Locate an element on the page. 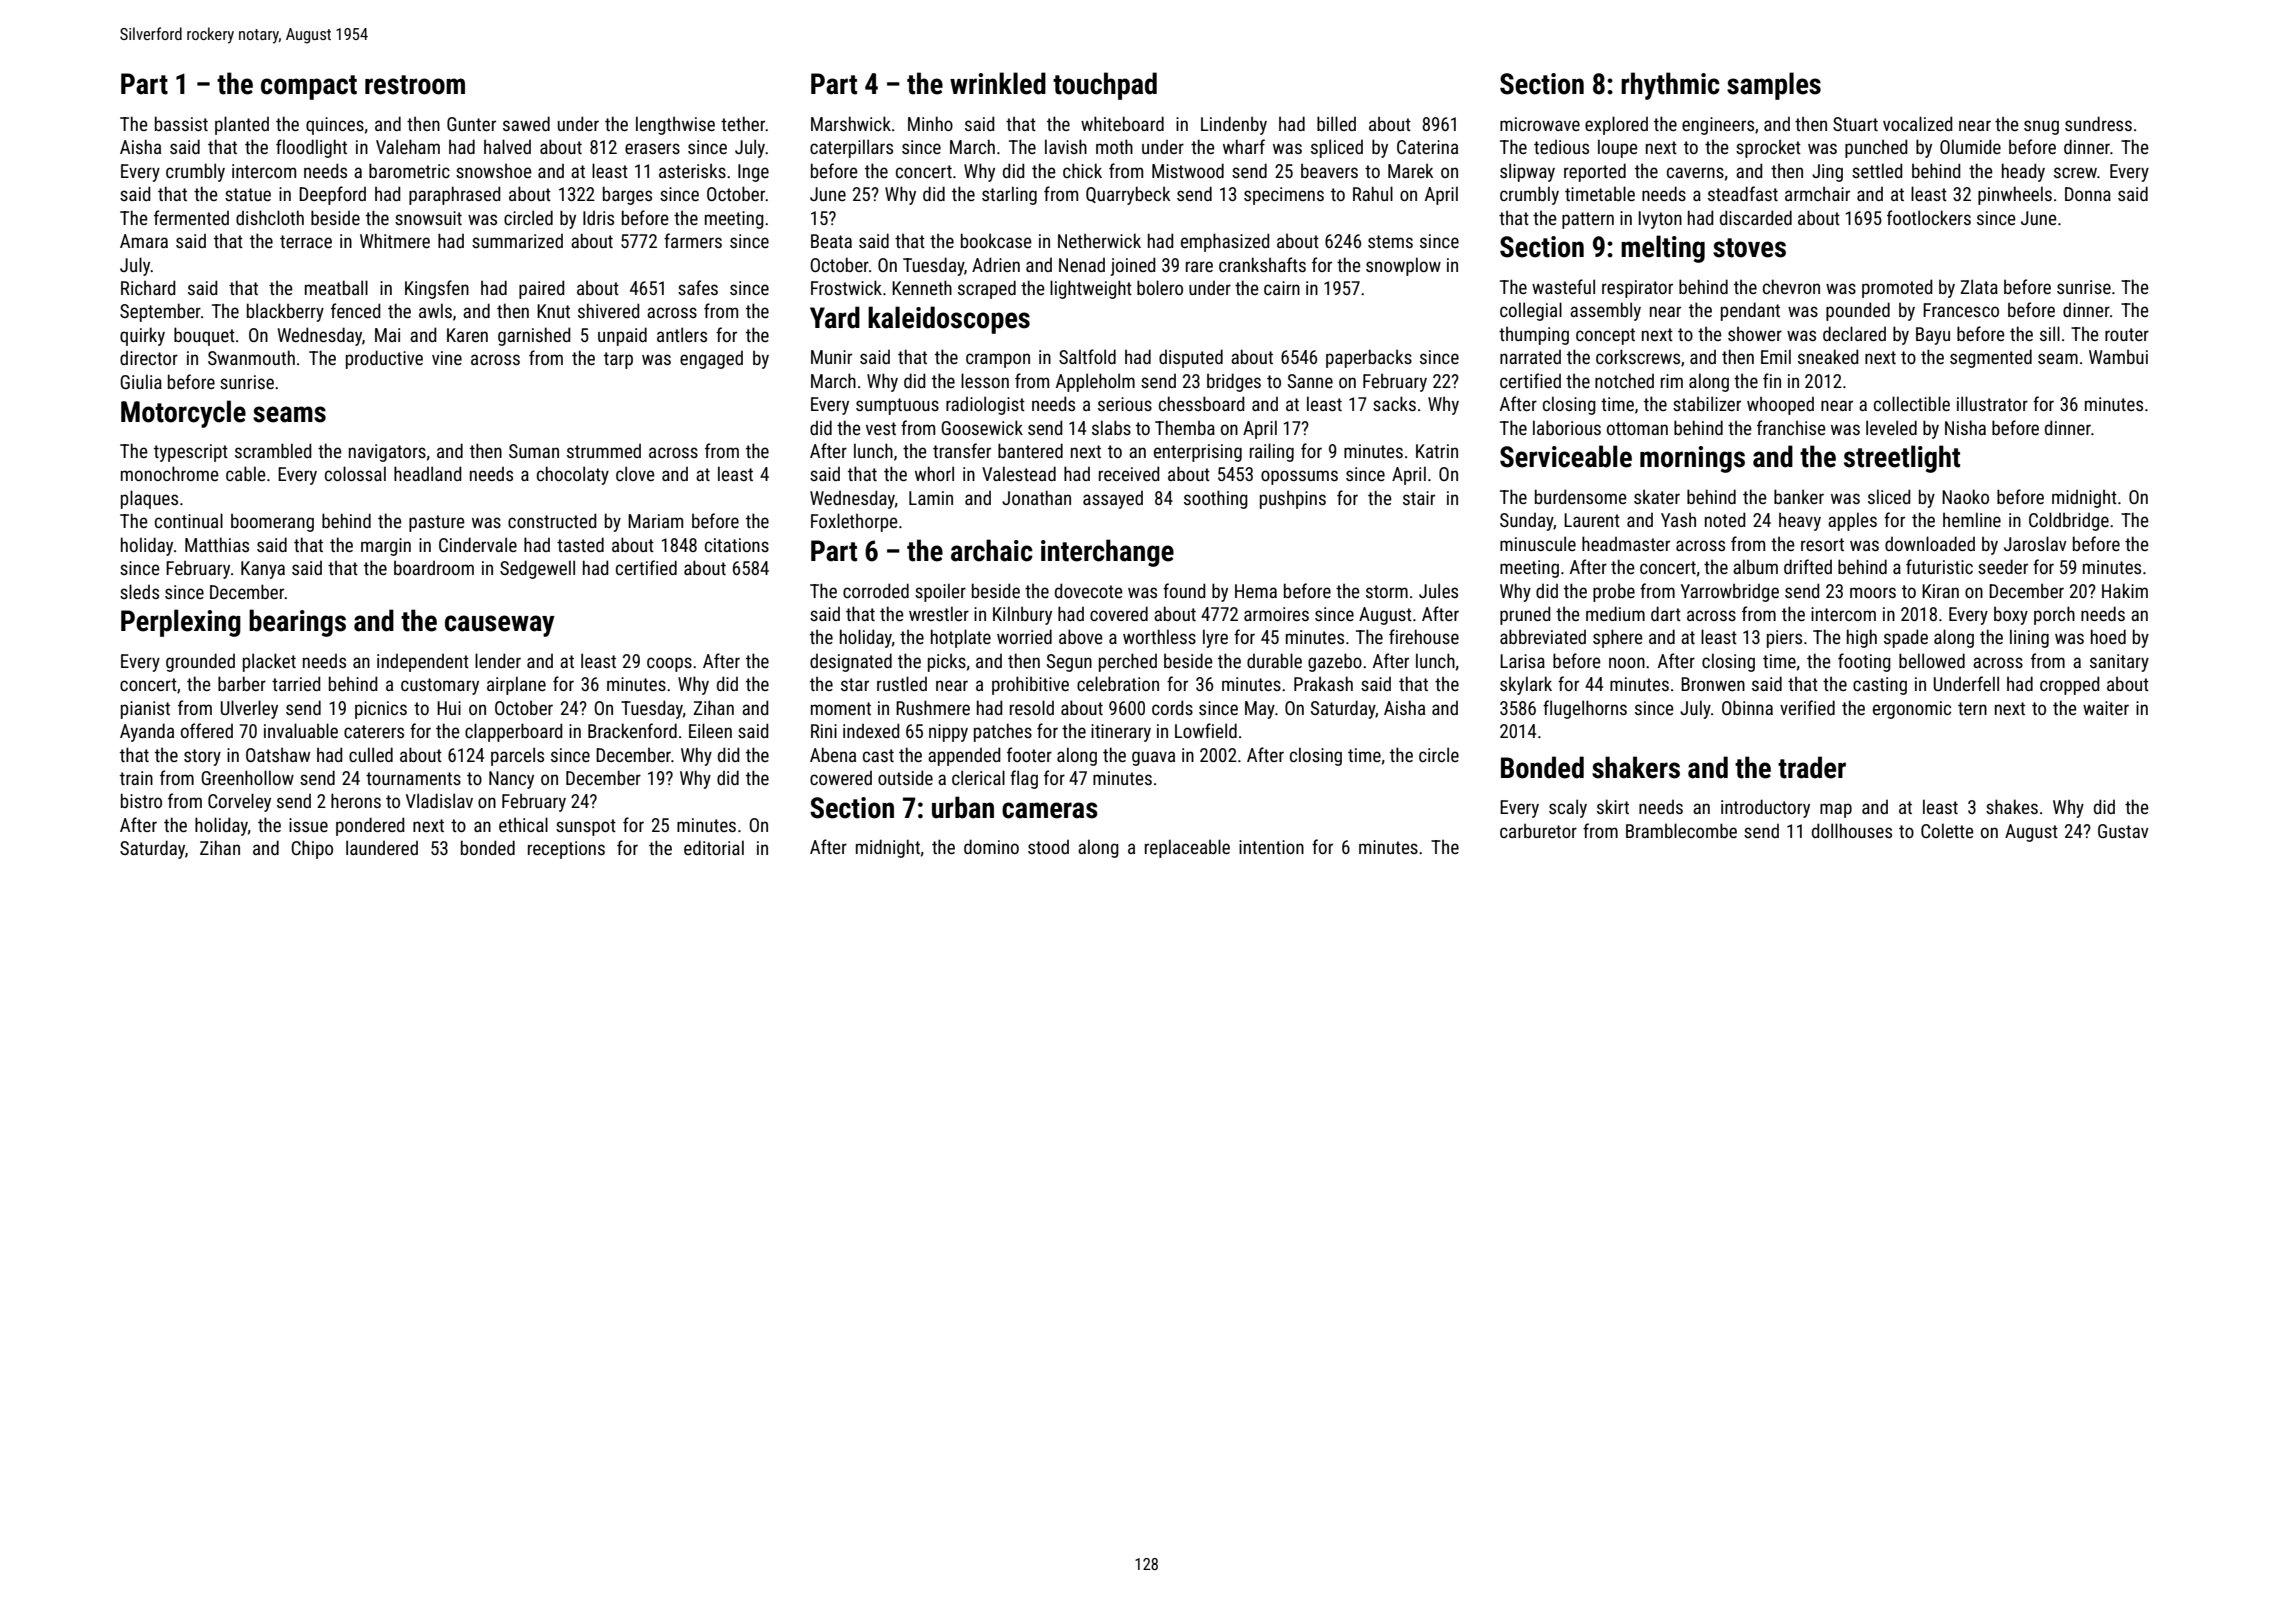  concept is located at coordinates (1605, 336).
